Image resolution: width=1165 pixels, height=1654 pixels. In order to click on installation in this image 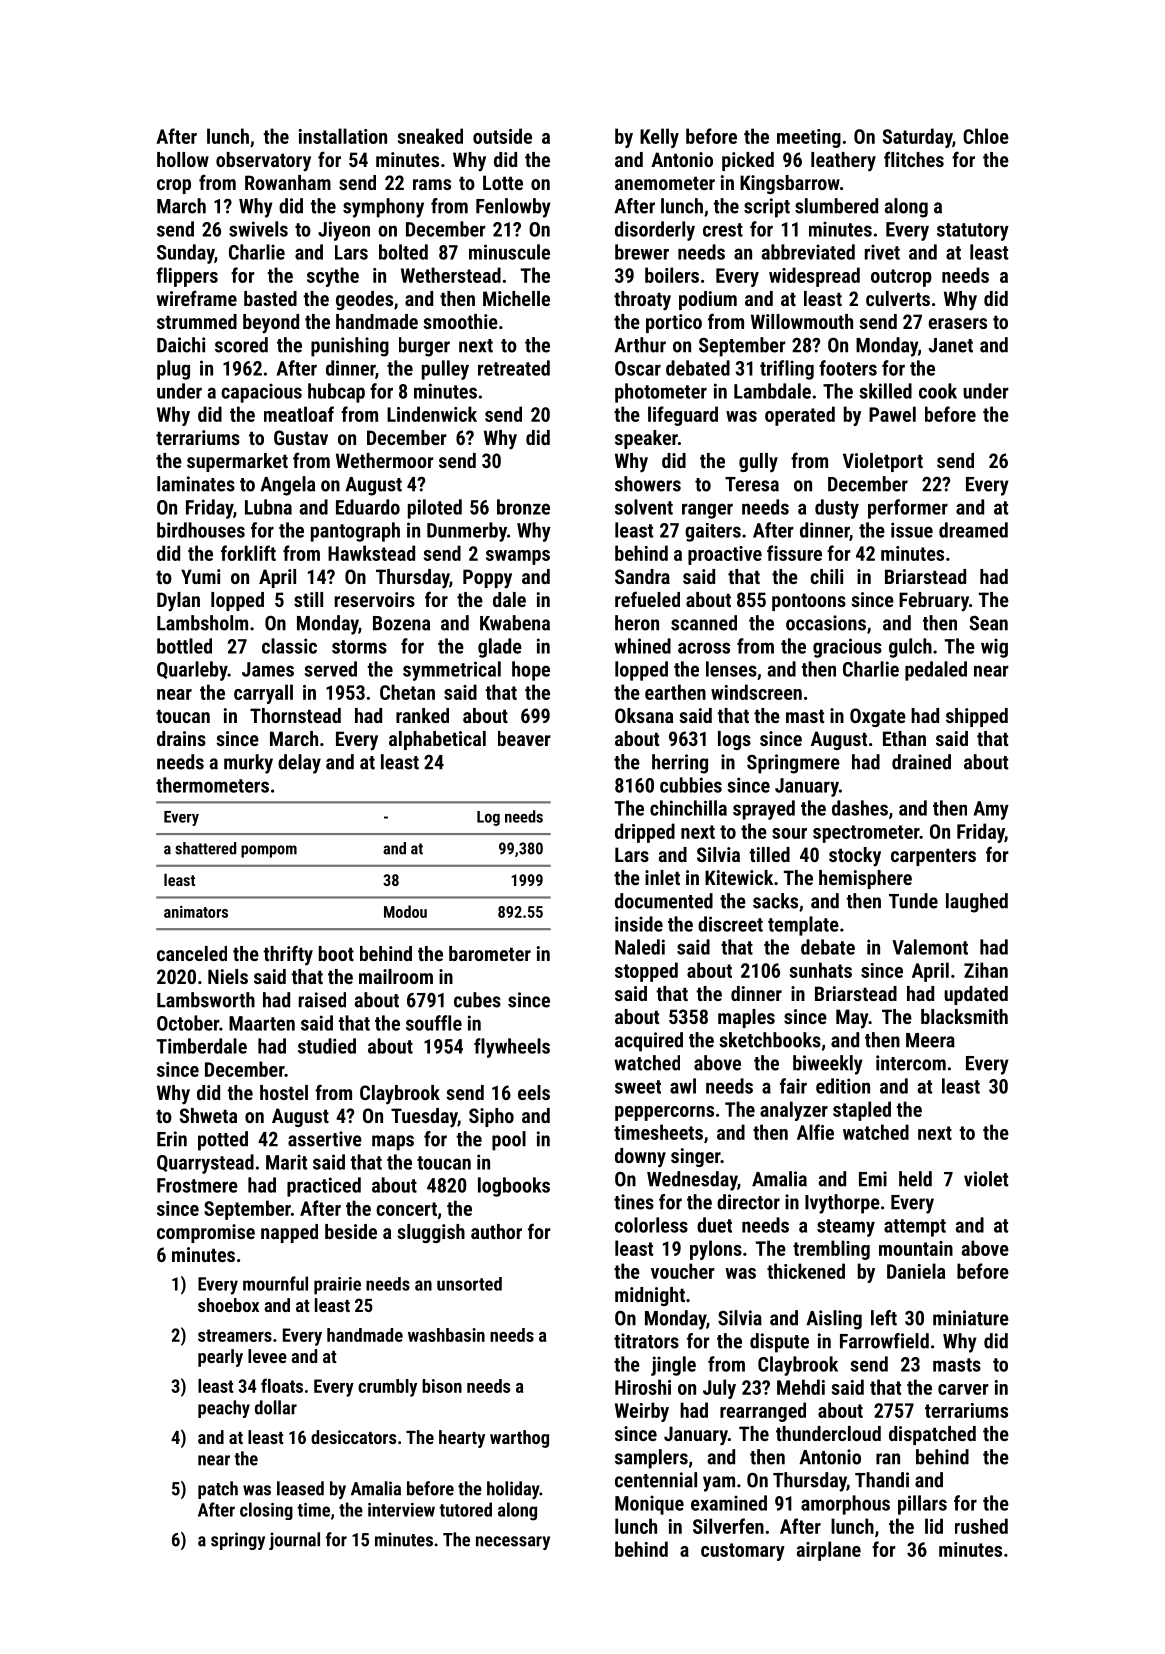, I will do `click(343, 136)`.
